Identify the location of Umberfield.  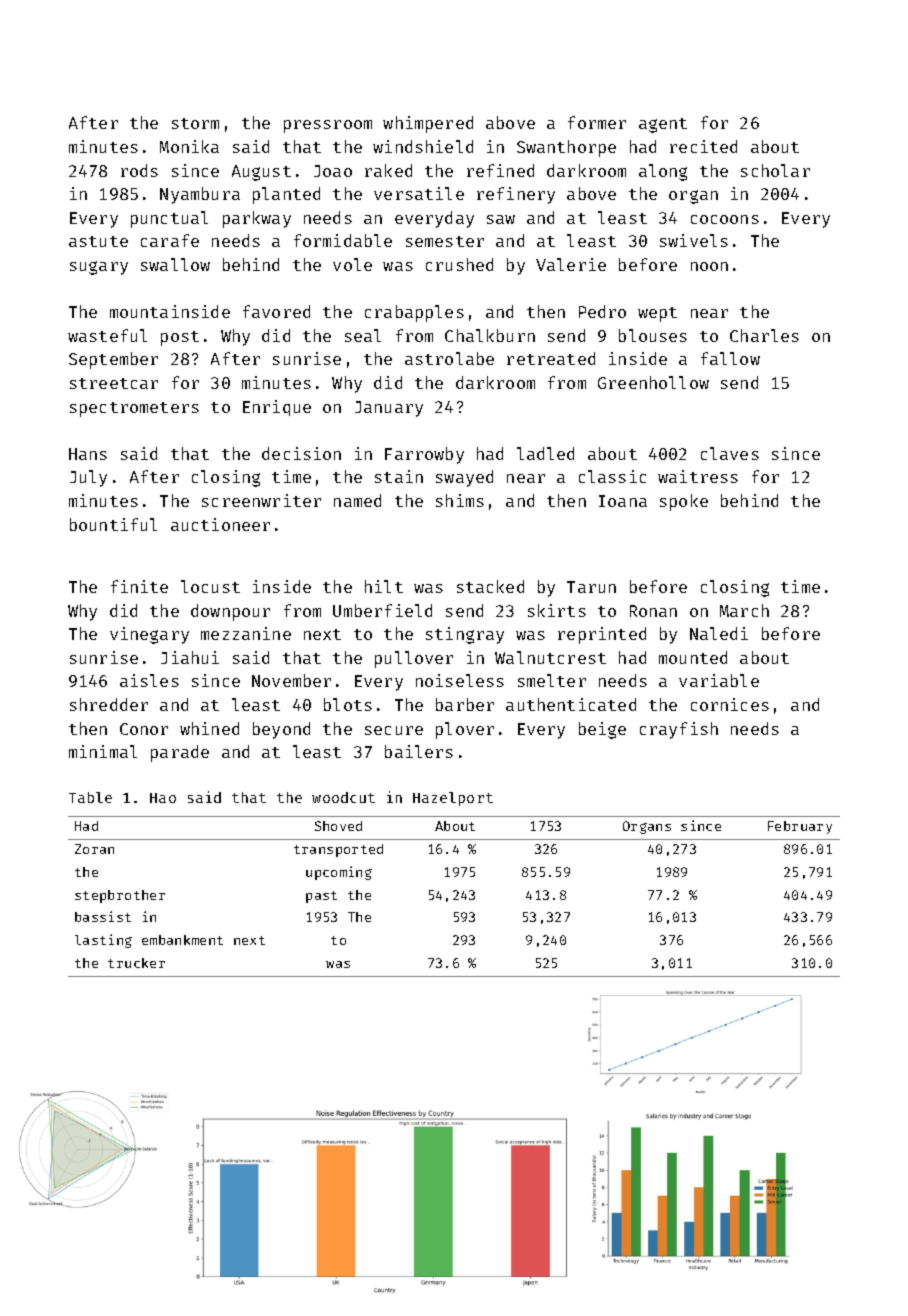
(382, 610).
